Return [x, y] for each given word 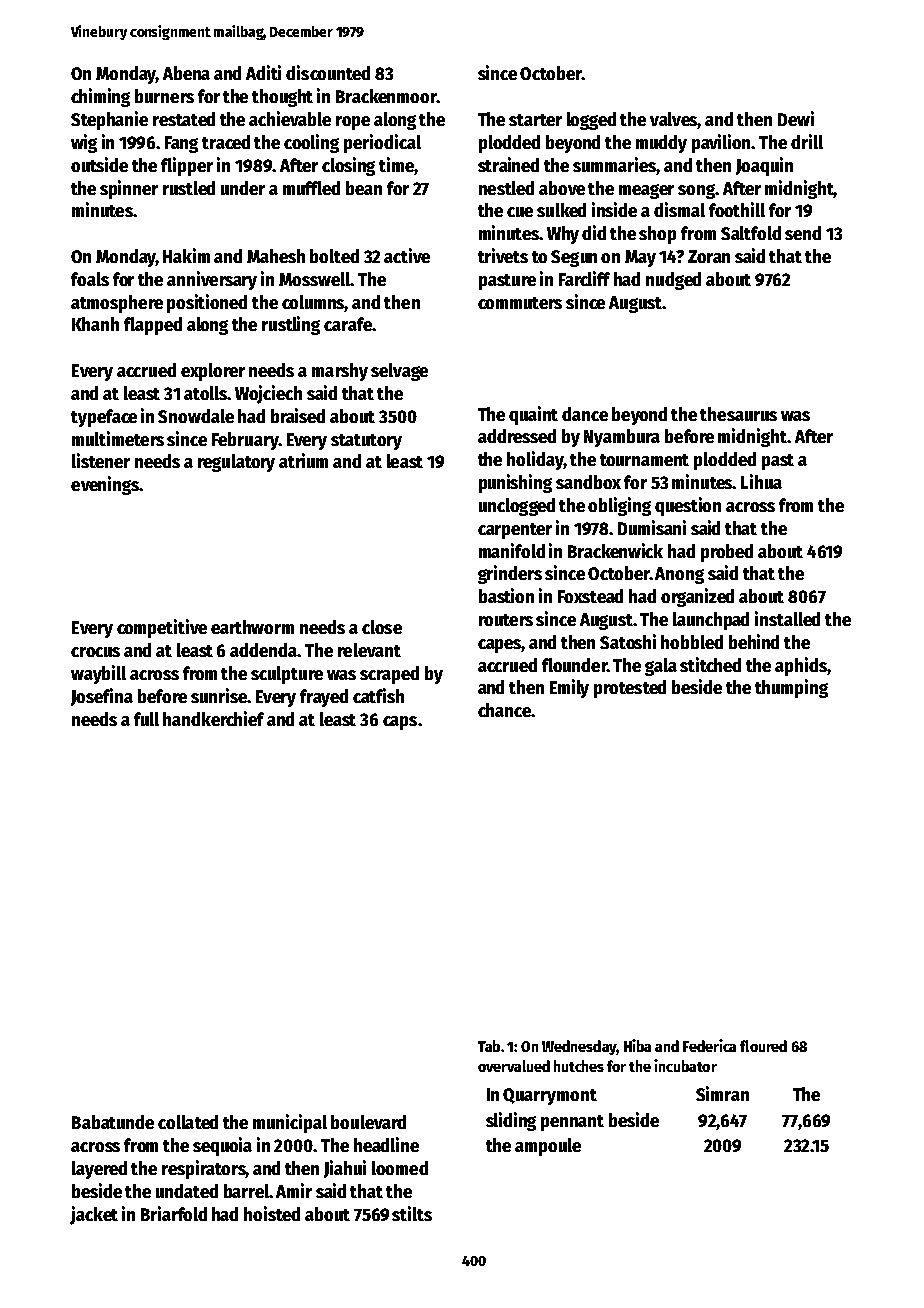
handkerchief [213, 718]
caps [400, 723]
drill [807, 141]
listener [101, 460]
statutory [366, 442]
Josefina [102, 697]
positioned [207, 303]
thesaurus [738, 414]
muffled [311, 188]
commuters [520, 303]
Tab [489, 1046]
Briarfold [174, 1213]
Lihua [761, 481]
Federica [709, 1045]
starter [535, 120]
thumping [791, 688]
